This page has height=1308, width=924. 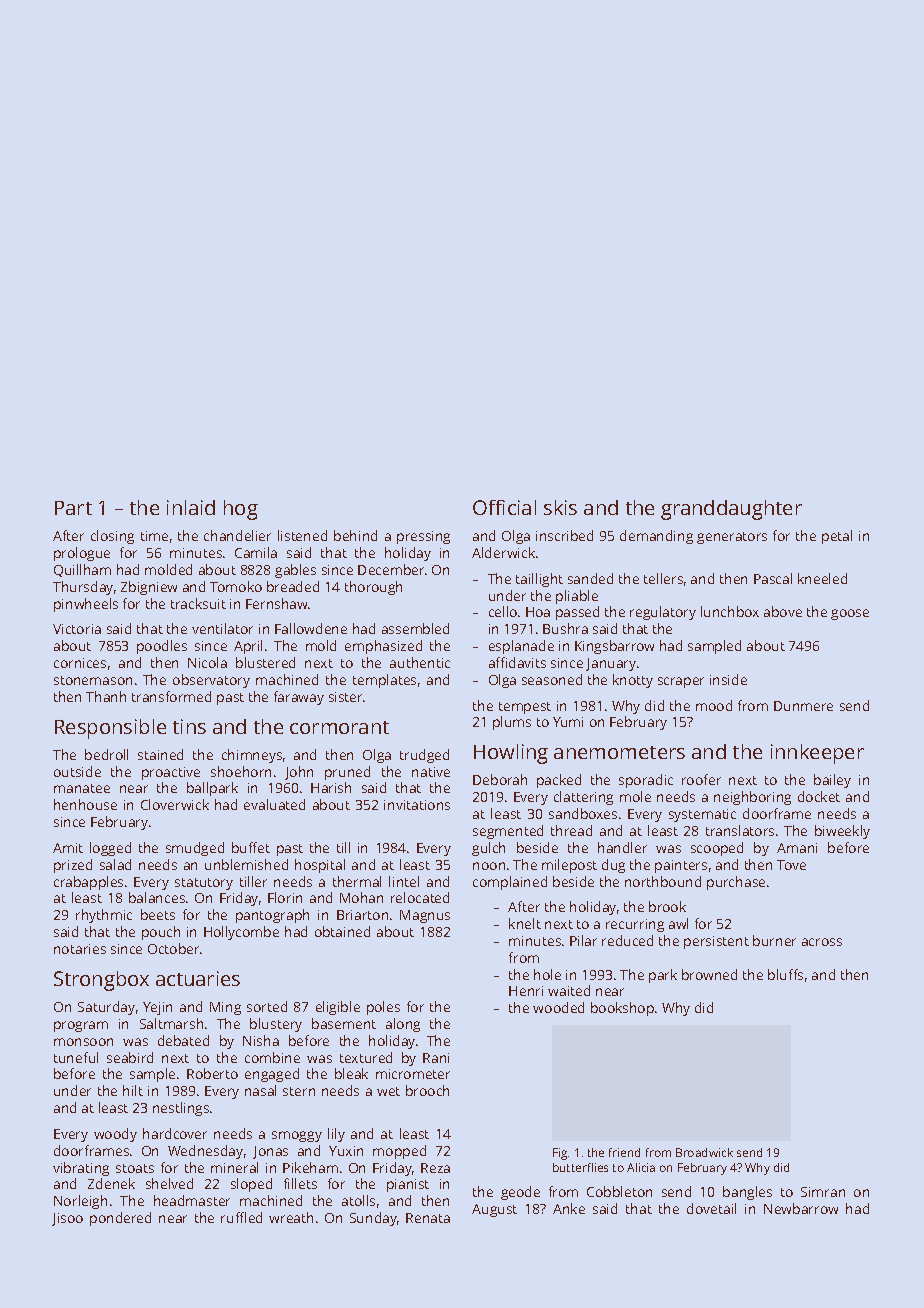 What do you see at coordinates (428, 1218) in the page?
I see `Renata` at bounding box center [428, 1218].
